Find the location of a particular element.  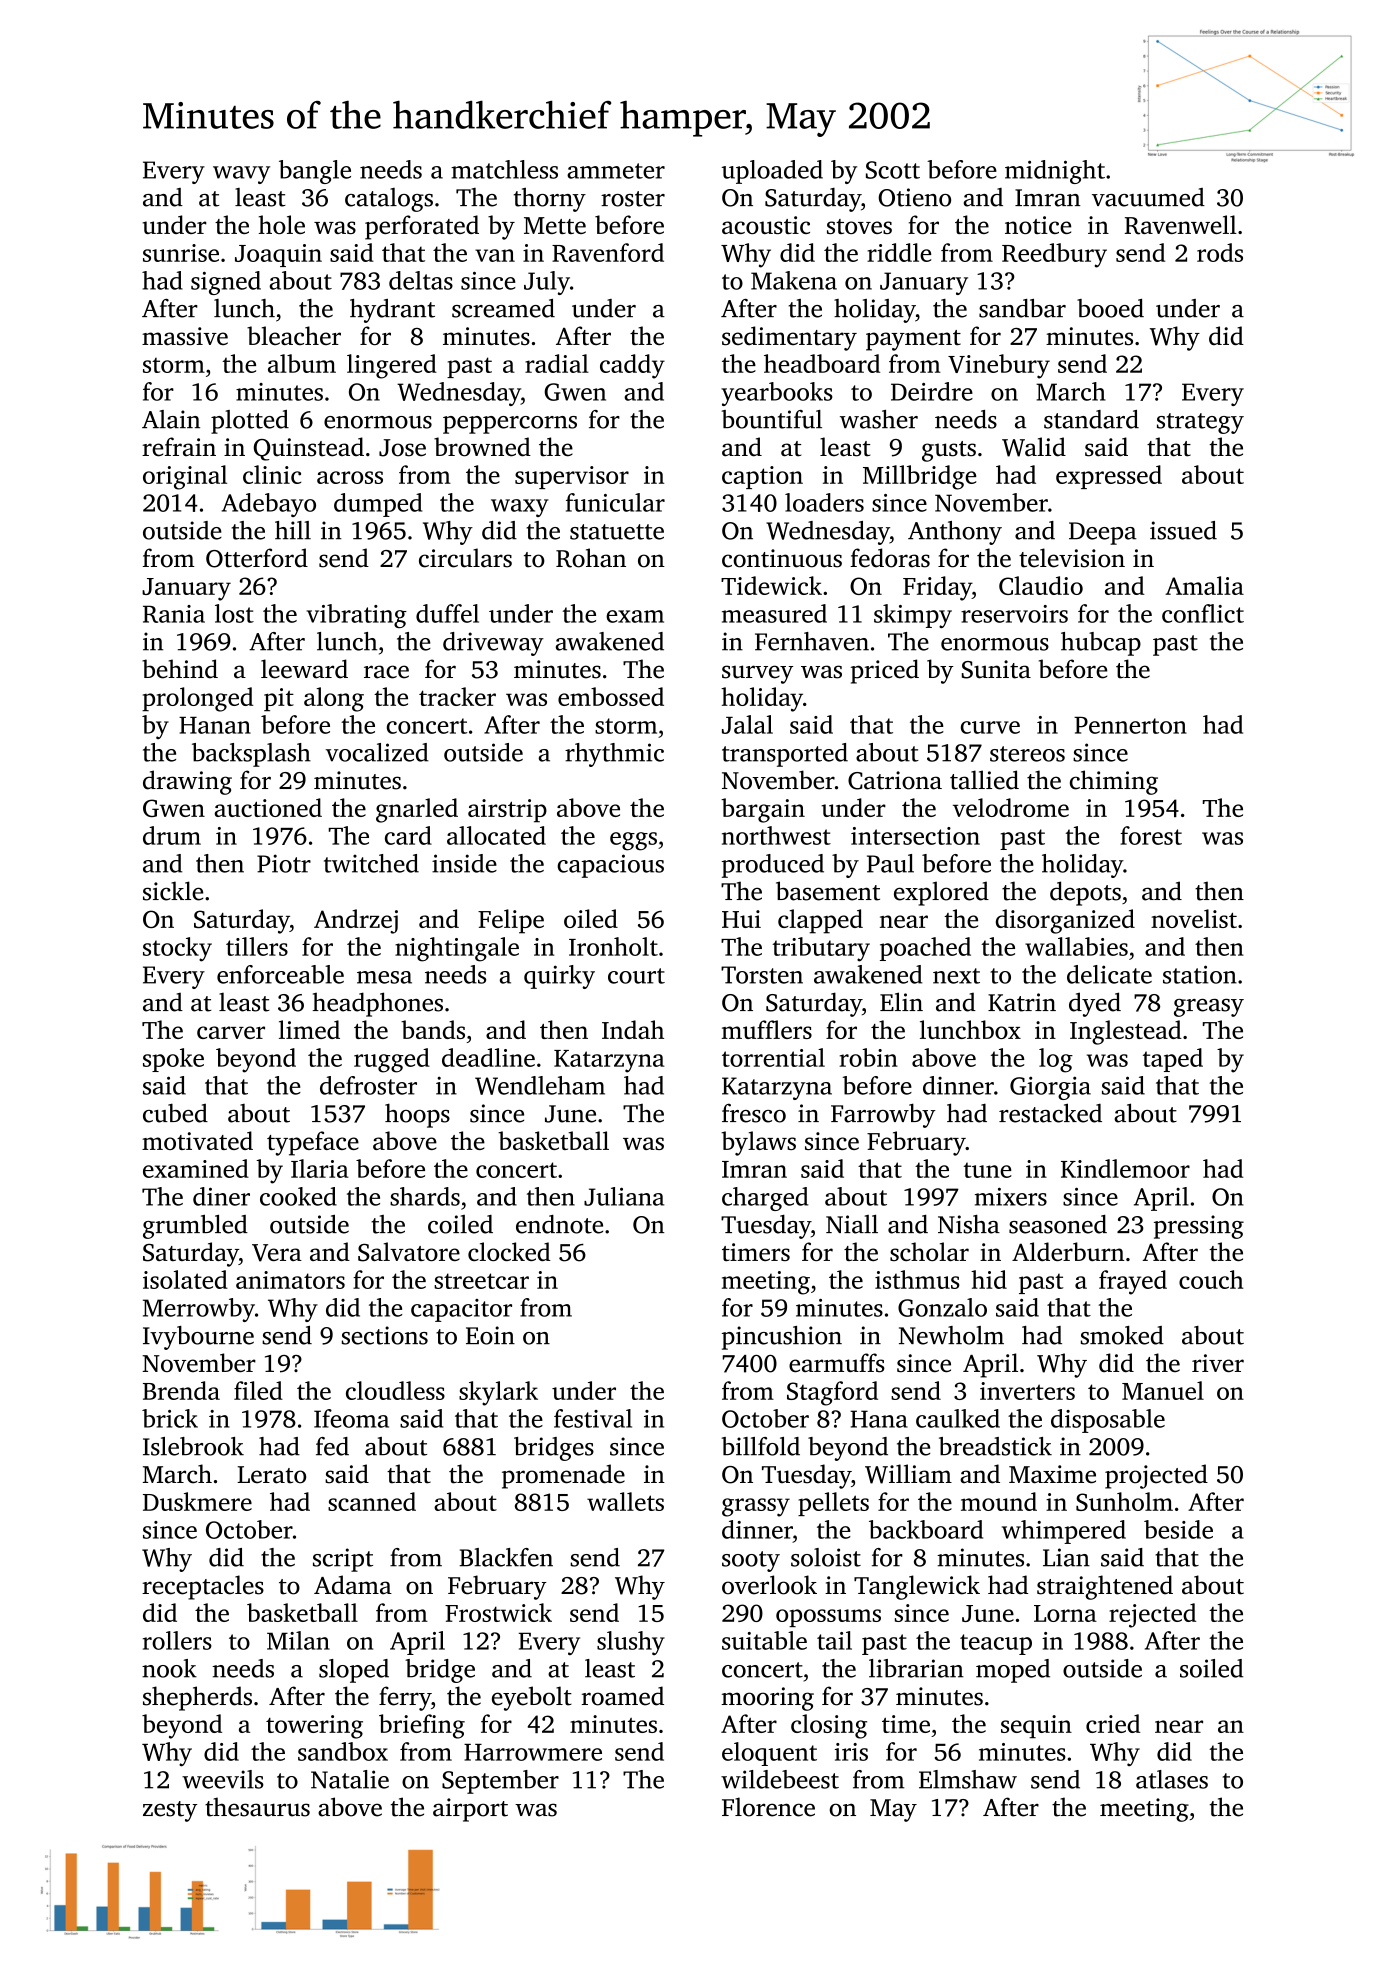

station is located at coordinates (1200, 974).
